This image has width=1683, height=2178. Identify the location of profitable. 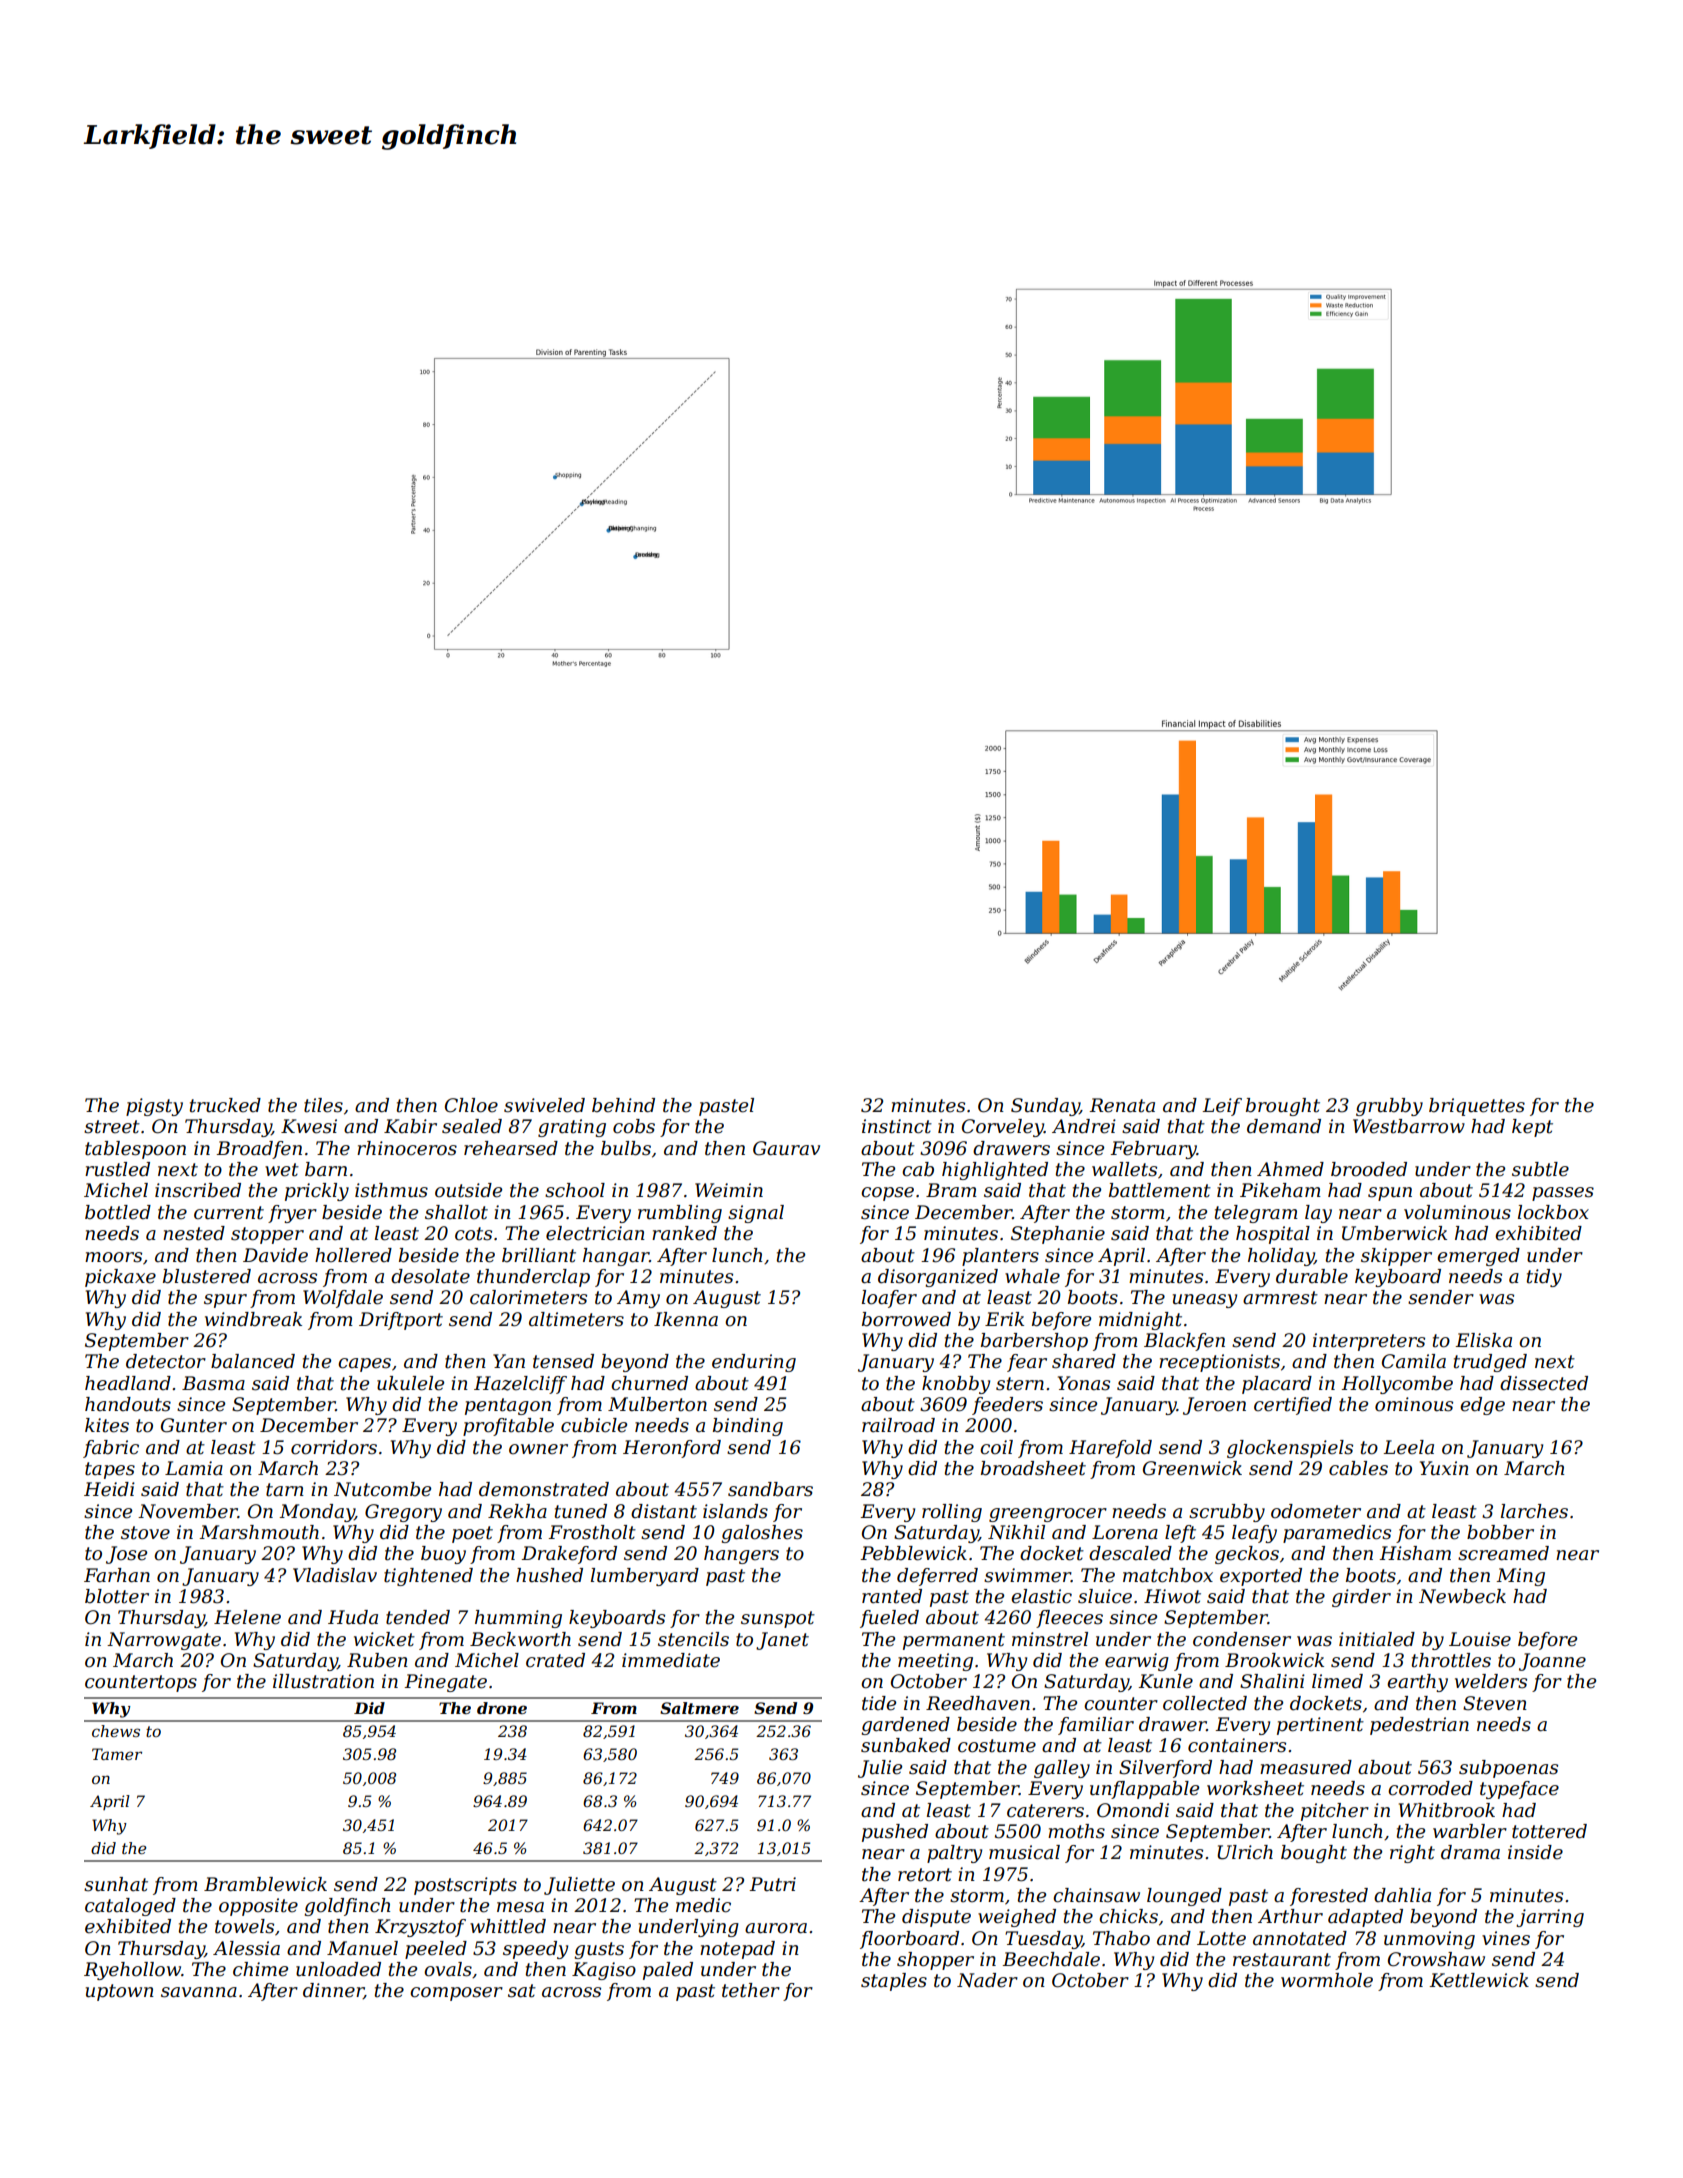
(508, 1427).
